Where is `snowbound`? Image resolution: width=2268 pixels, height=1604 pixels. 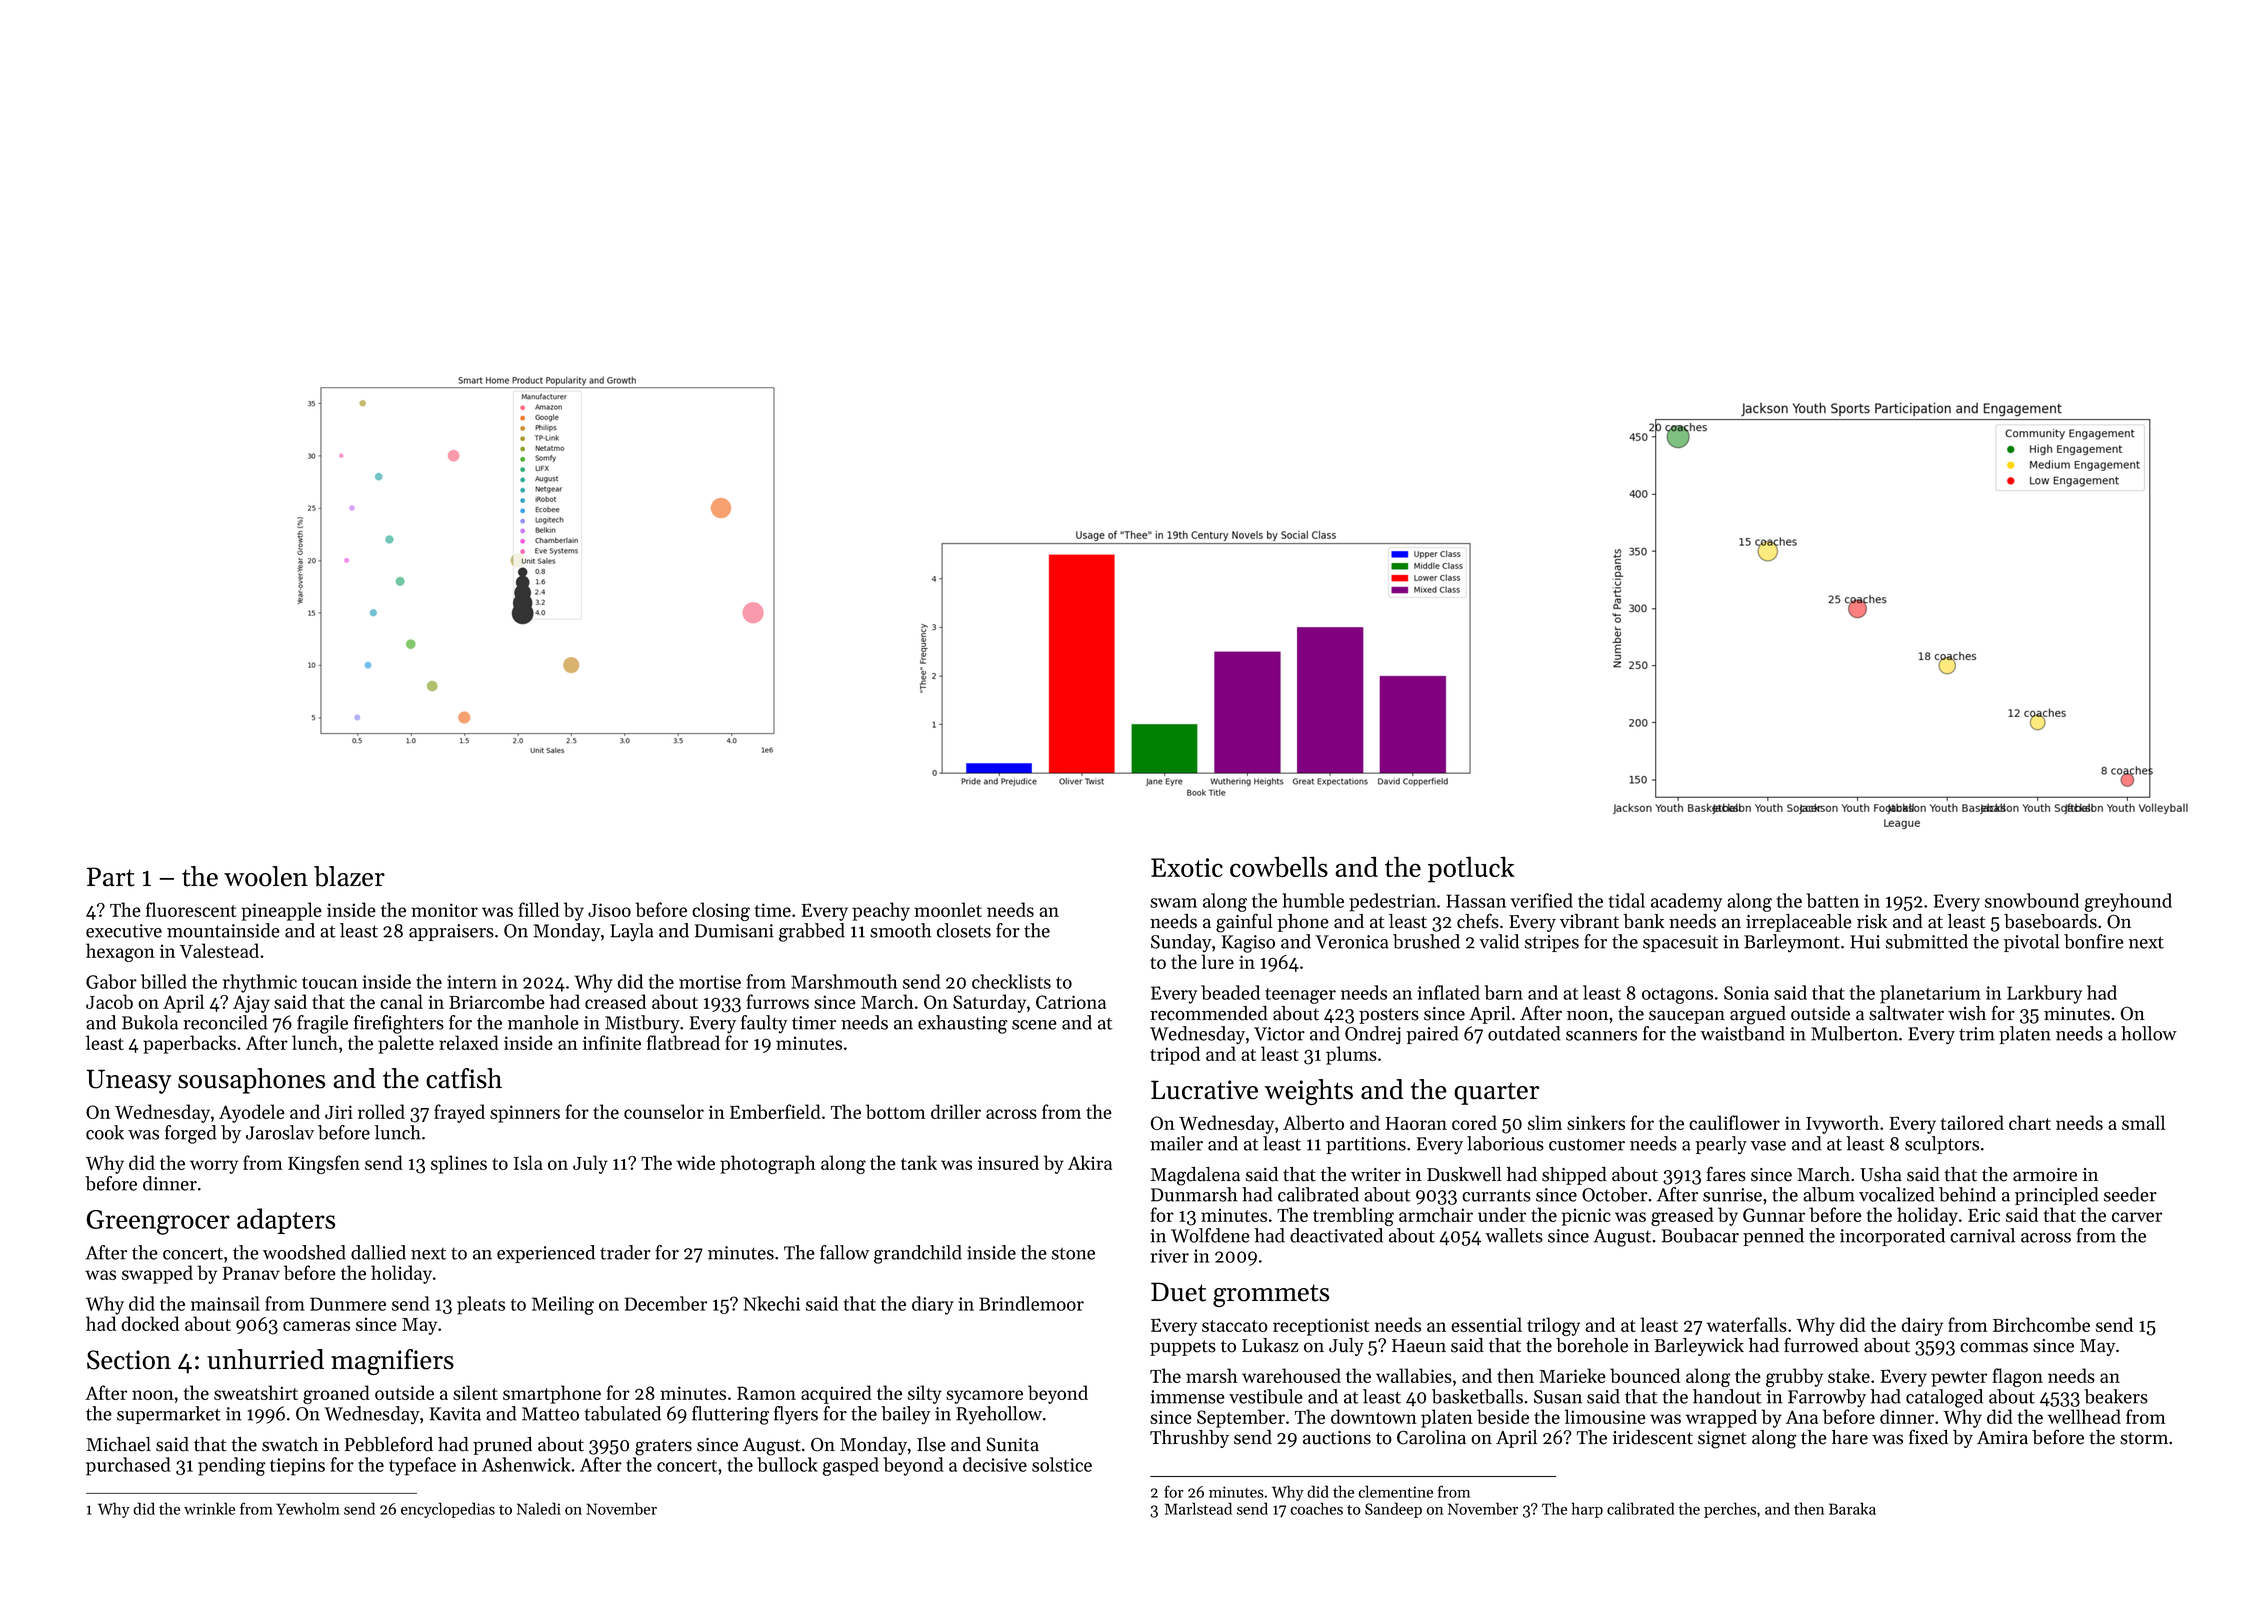 snowbound is located at coordinates (2032, 900).
